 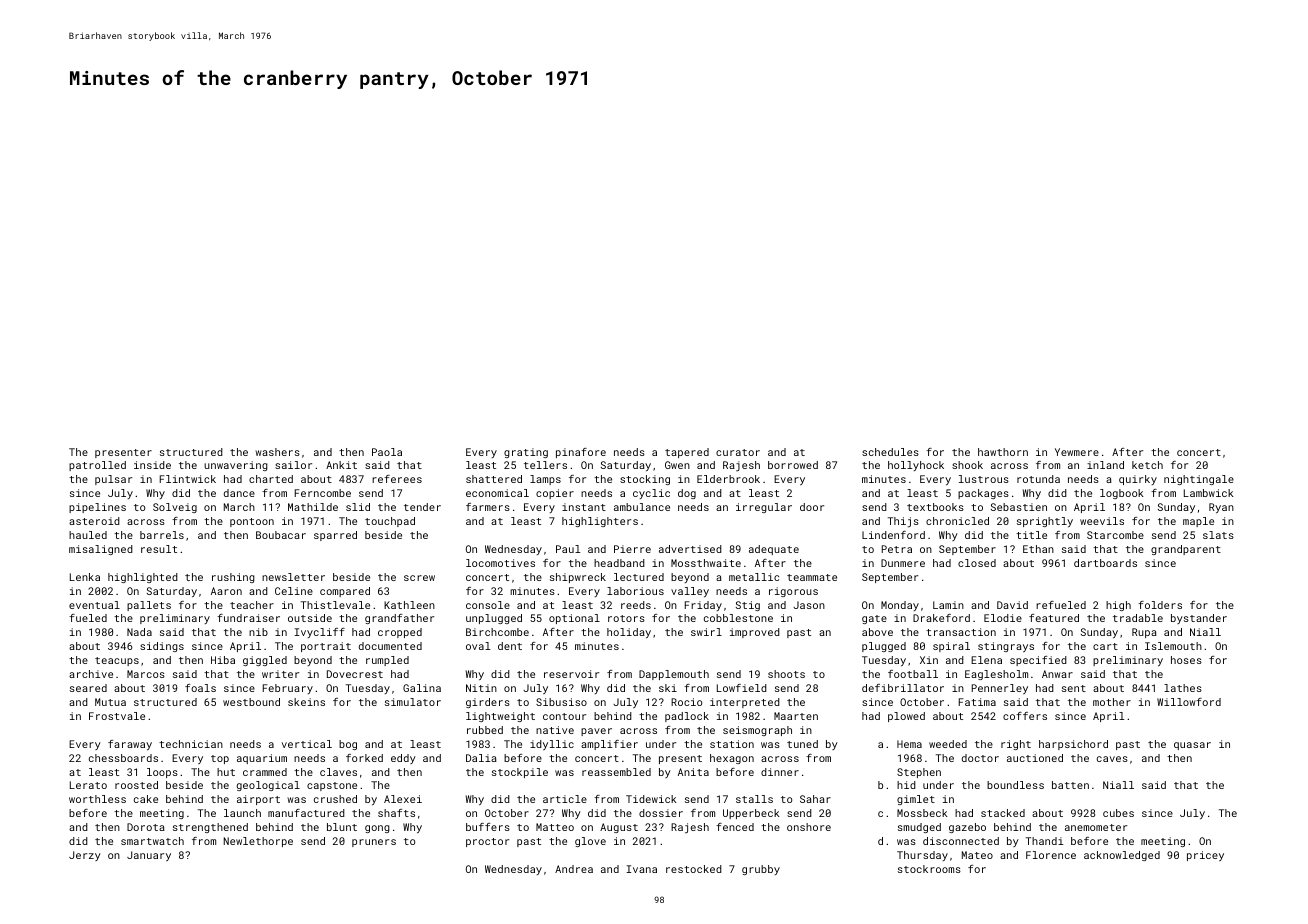 What do you see at coordinates (91, 674) in the image?
I see `archive` at bounding box center [91, 674].
